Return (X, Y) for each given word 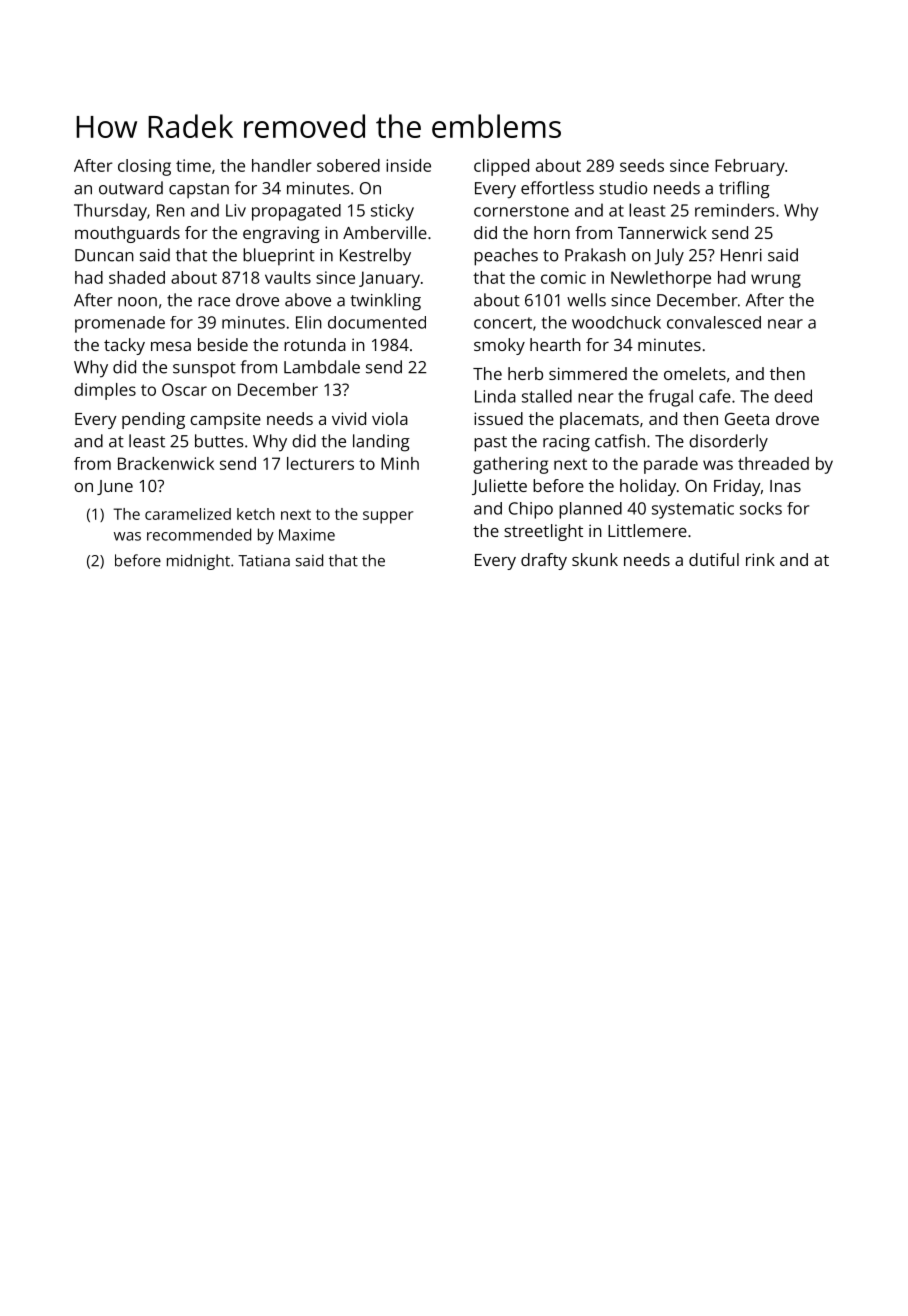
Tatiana (264, 561)
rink (760, 559)
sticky (392, 212)
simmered (588, 373)
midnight (198, 562)
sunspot (204, 370)
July (669, 257)
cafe (715, 396)
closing (144, 167)
